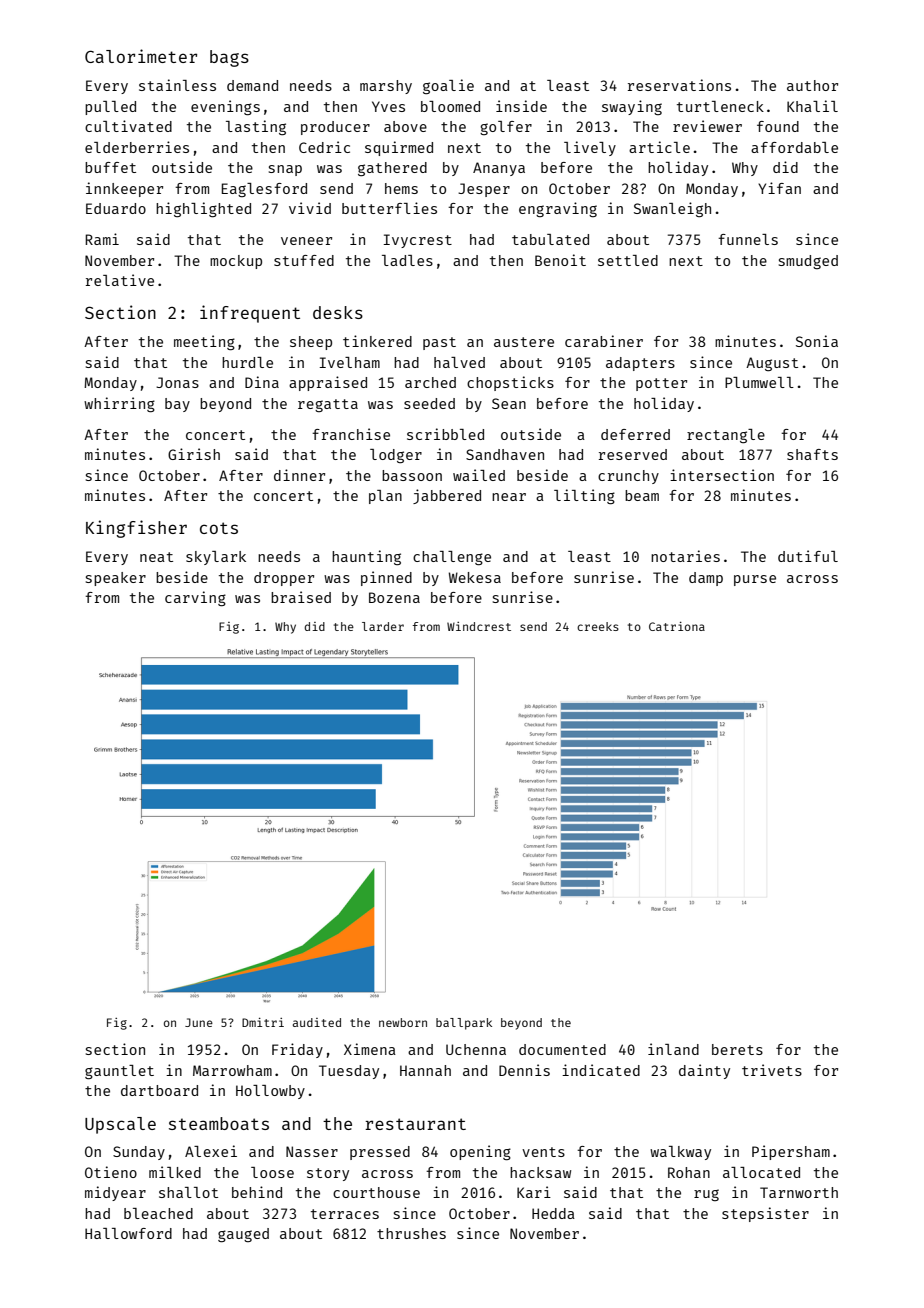 The image size is (924, 1308). What do you see at coordinates (584, 496) in the screenshot?
I see `lilting` at bounding box center [584, 496].
